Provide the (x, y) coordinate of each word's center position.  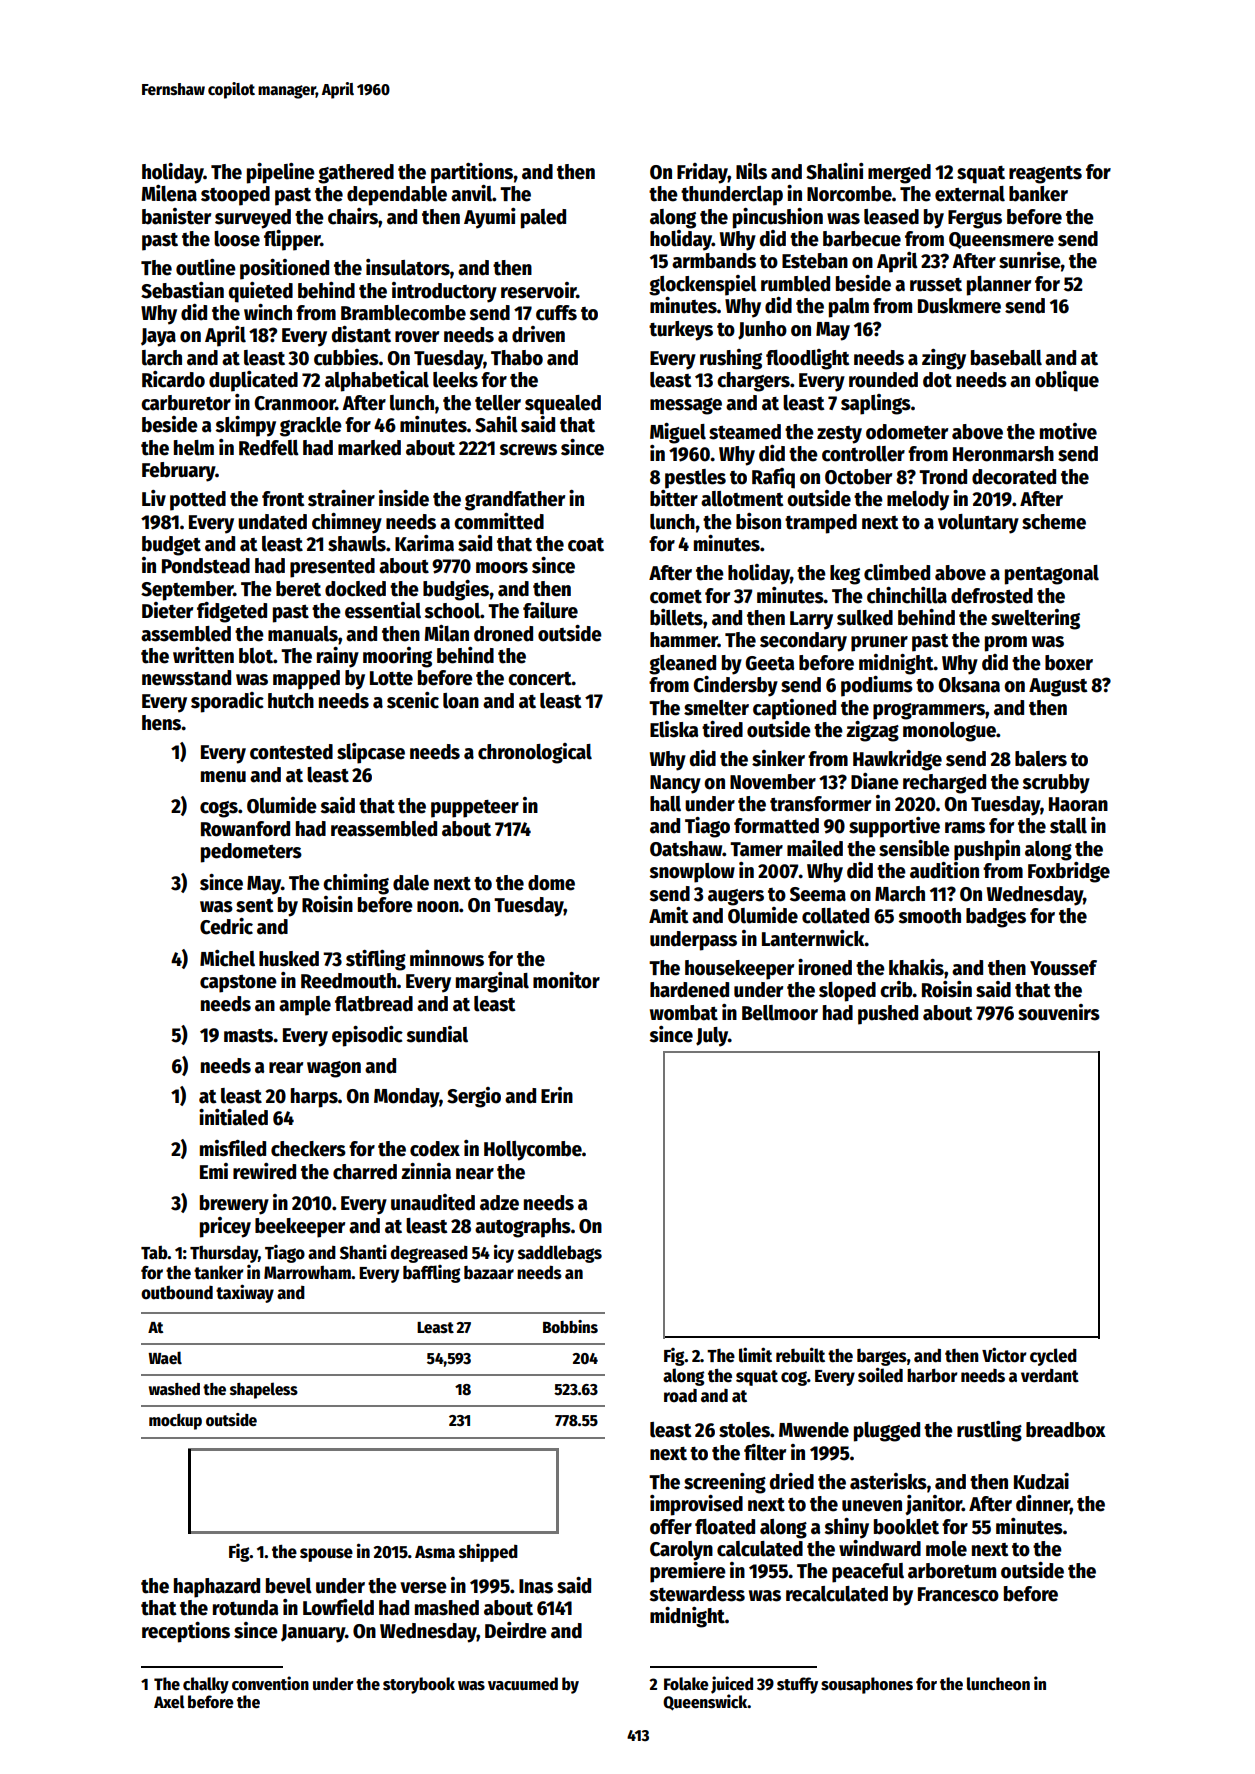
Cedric (226, 926)
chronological (535, 753)
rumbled (795, 284)
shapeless (264, 1390)
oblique (1067, 381)
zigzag (872, 731)
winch (268, 312)
